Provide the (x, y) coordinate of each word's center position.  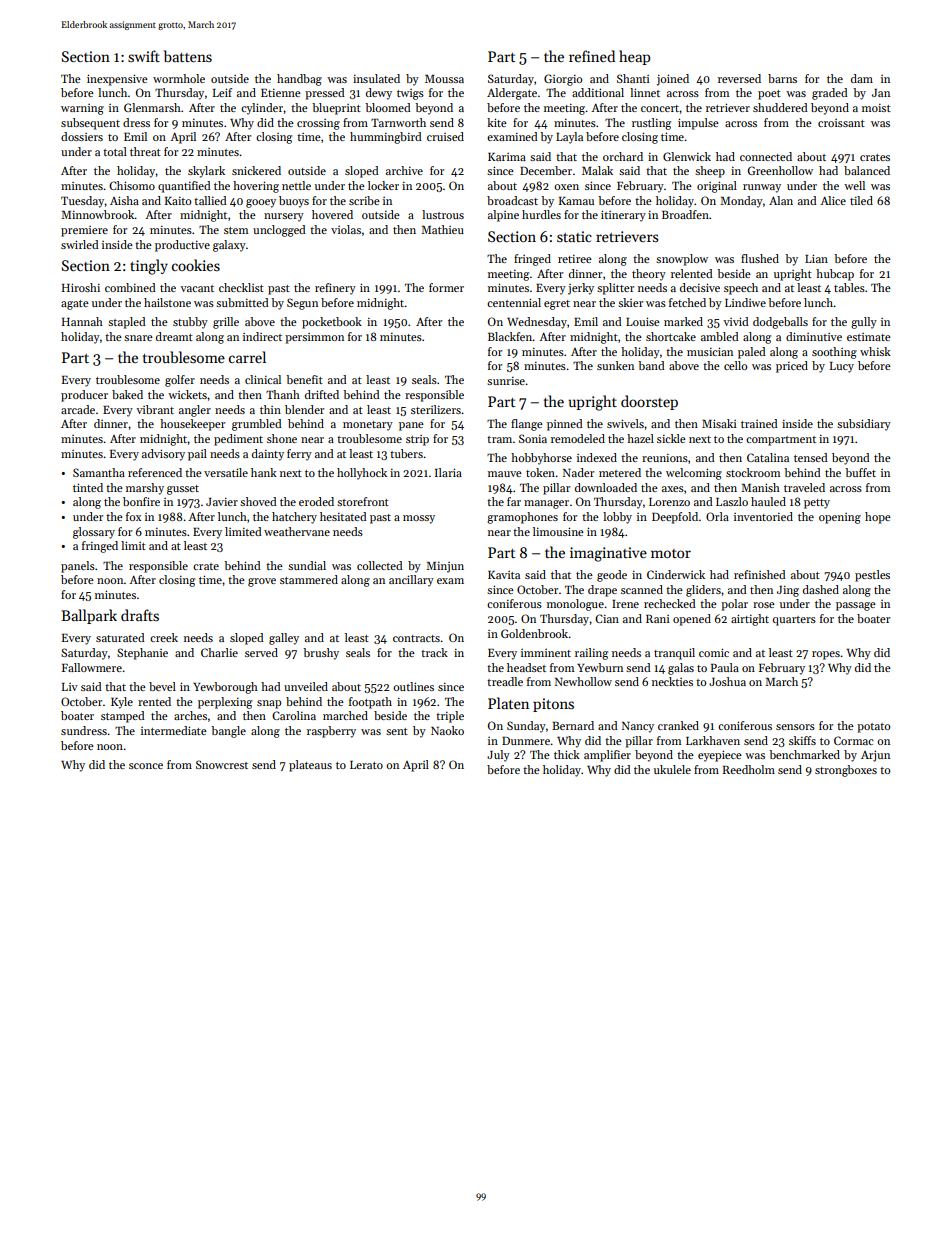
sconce (146, 766)
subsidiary (864, 425)
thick (567, 754)
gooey (261, 203)
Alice (833, 200)
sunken (615, 365)
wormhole (179, 78)
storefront (363, 501)
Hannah (82, 321)
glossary (94, 533)
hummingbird (386, 138)
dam (862, 78)
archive (404, 170)
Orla (717, 516)
